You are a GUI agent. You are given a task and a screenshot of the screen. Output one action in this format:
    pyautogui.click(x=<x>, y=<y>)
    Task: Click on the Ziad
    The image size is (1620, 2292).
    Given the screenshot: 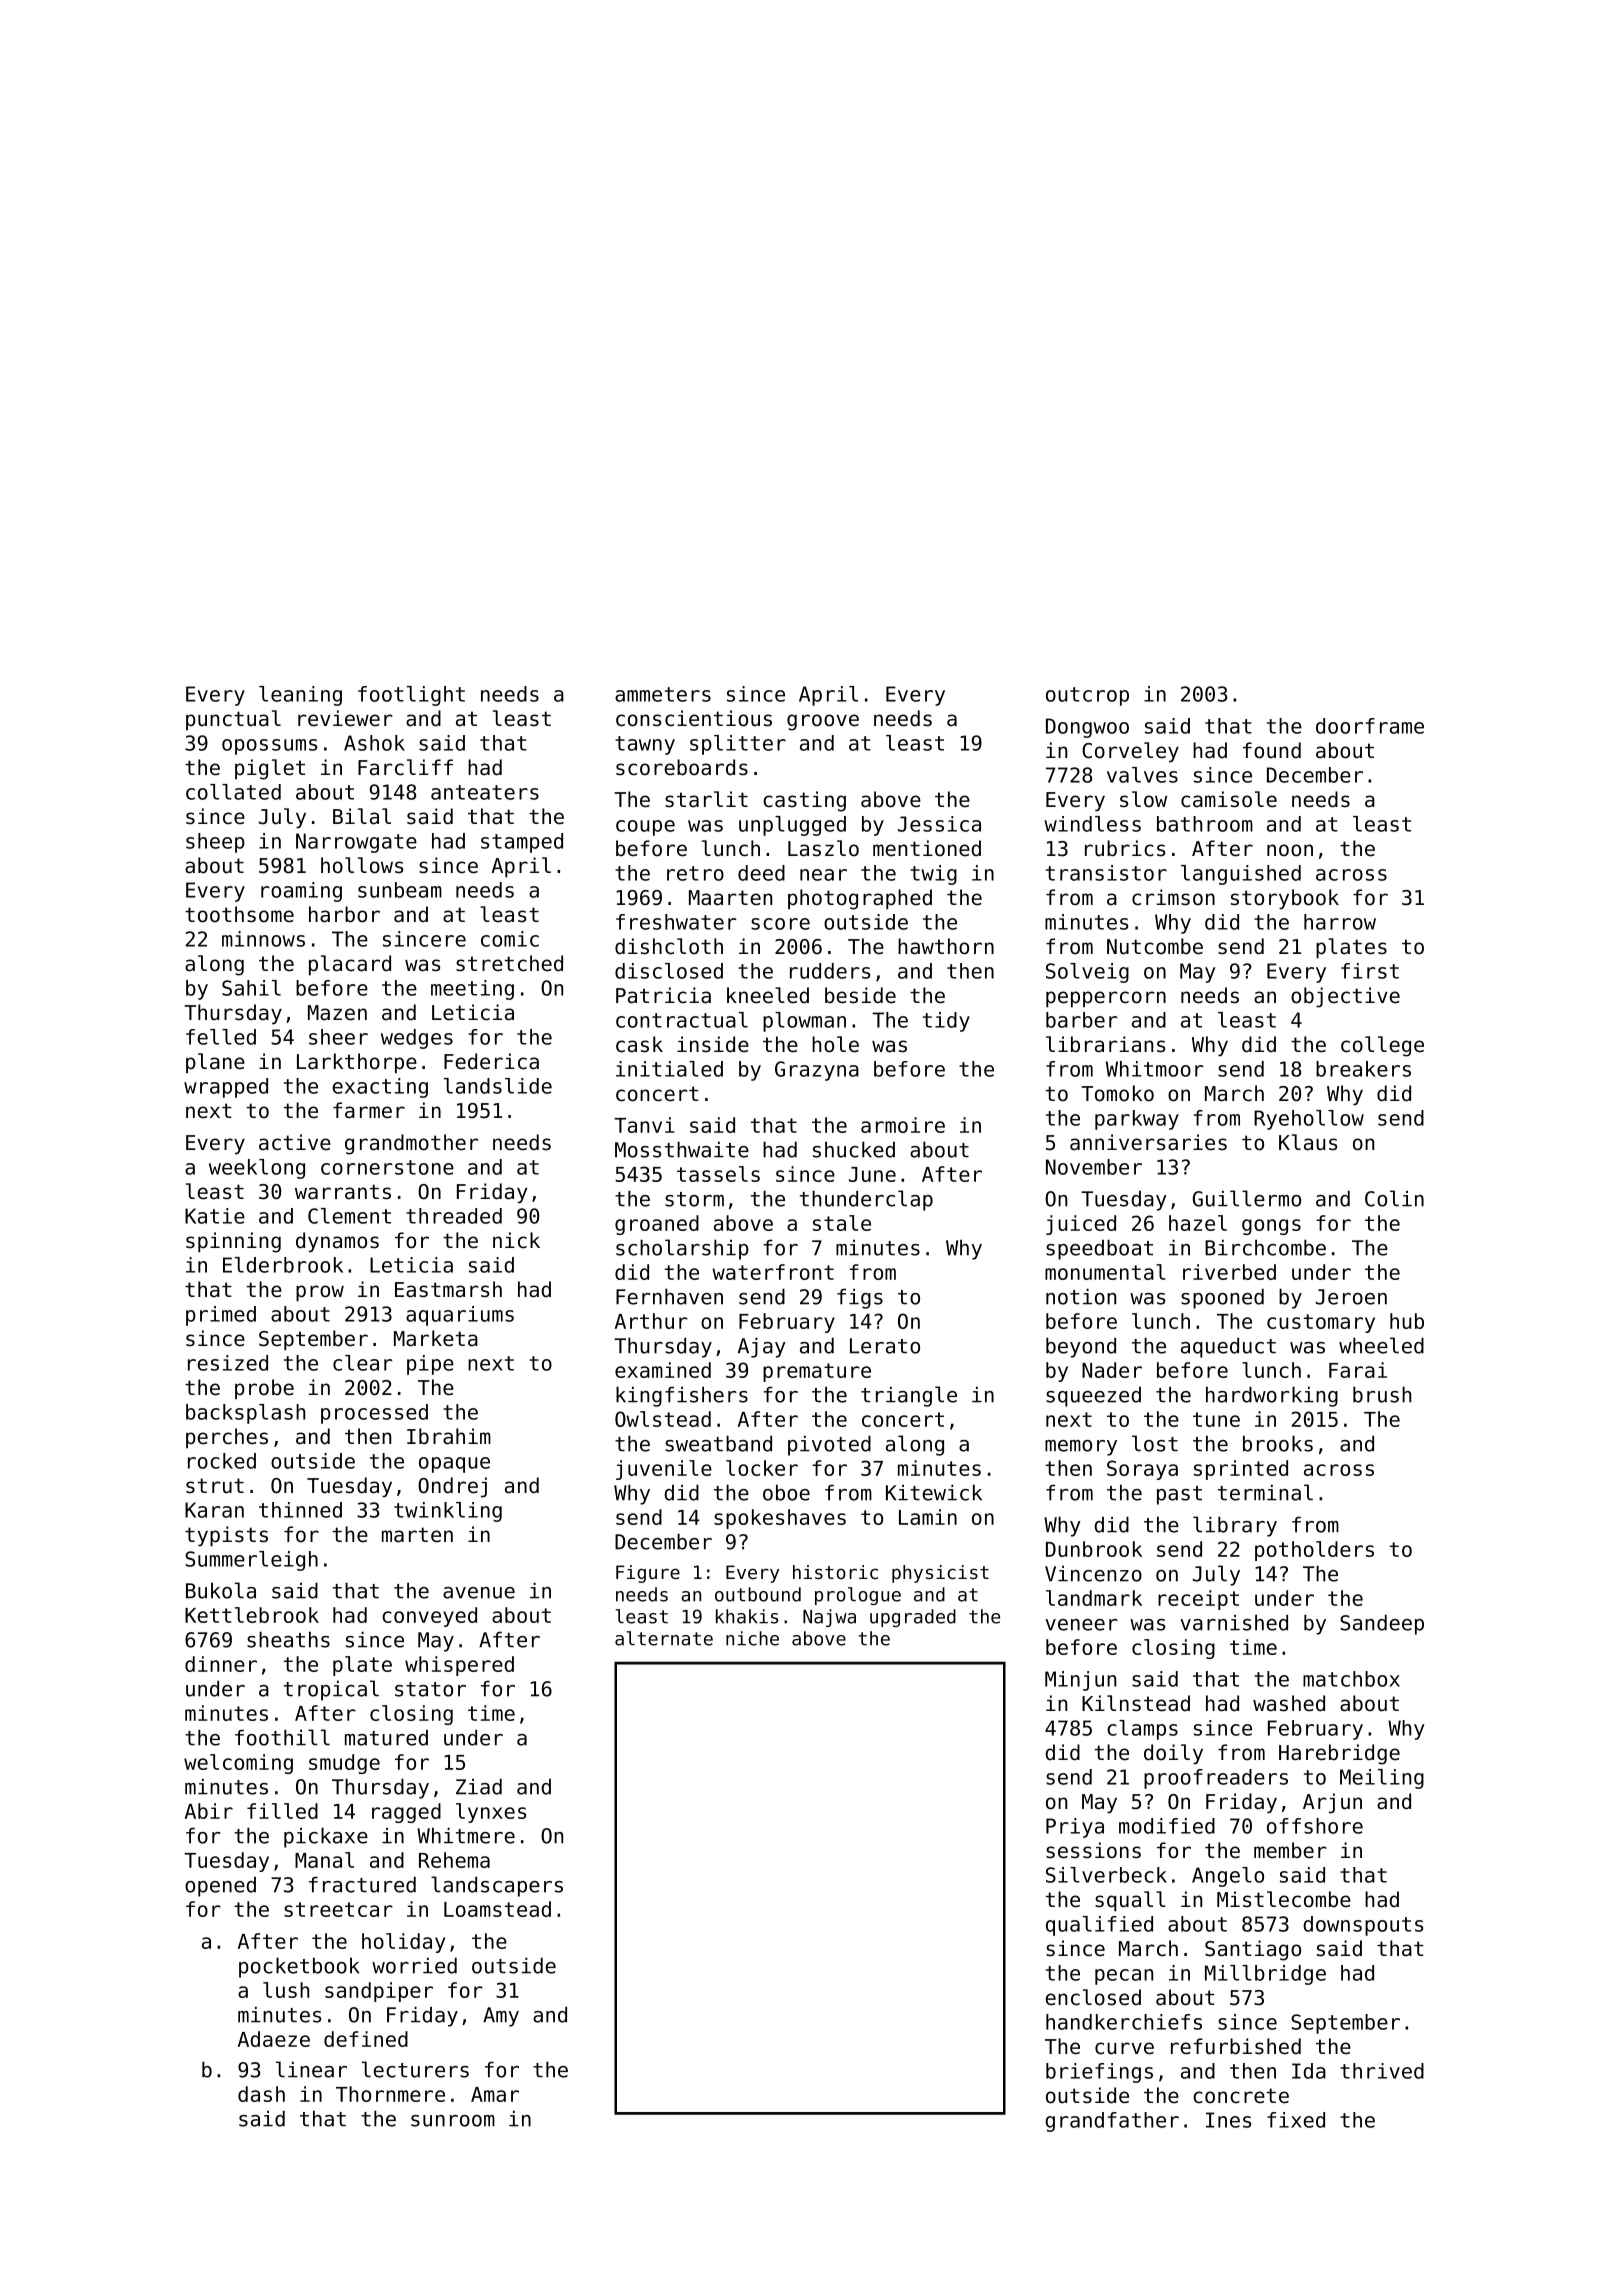 What is the action you would take?
    pyautogui.click(x=479, y=1786)
